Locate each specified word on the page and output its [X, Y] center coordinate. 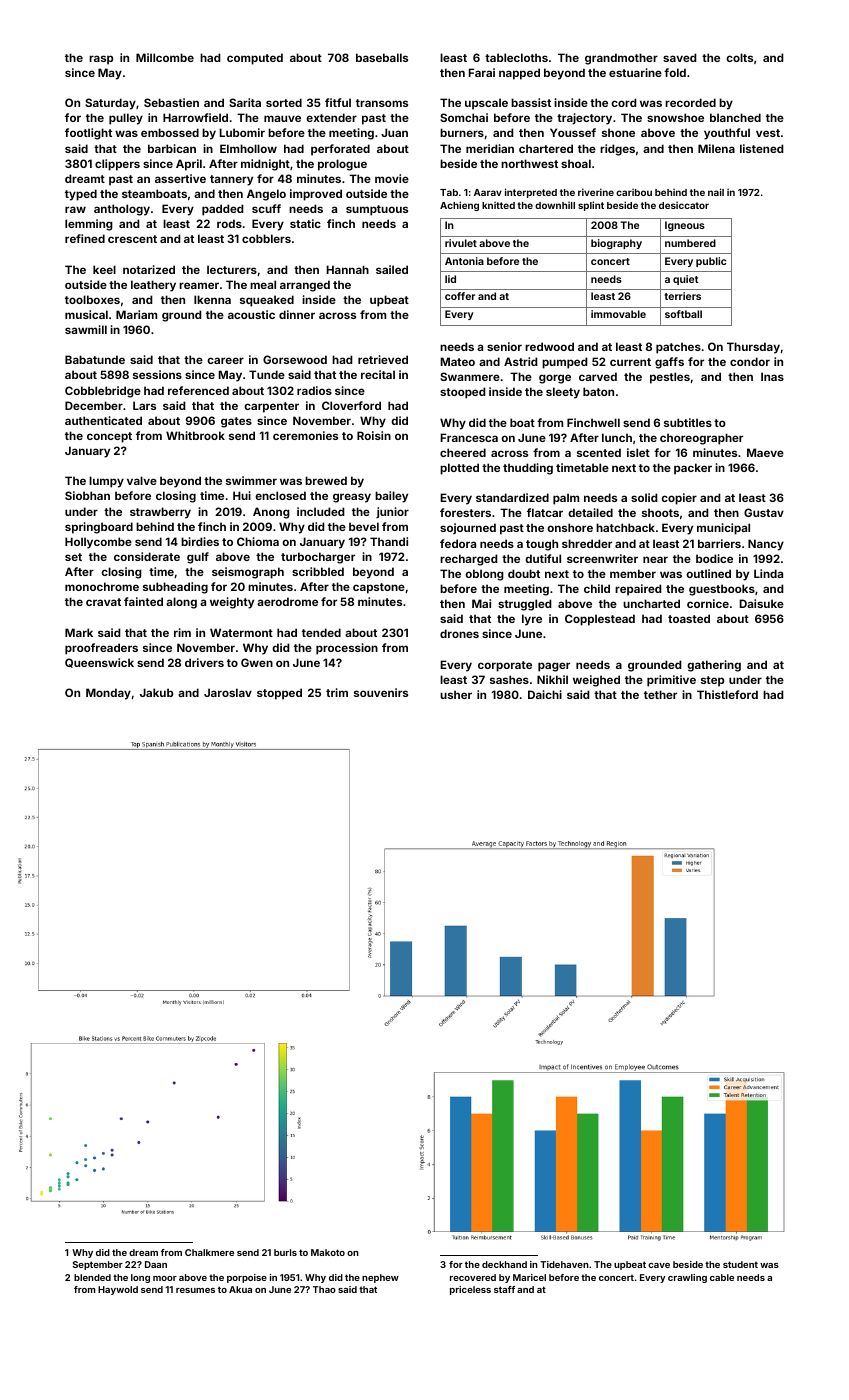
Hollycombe [98, 543]
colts [739, 57]
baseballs [382, 57]
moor [165, 1278]
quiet [686, 280]
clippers [117, 165]
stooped [463, 393]
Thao [324, 1289]
